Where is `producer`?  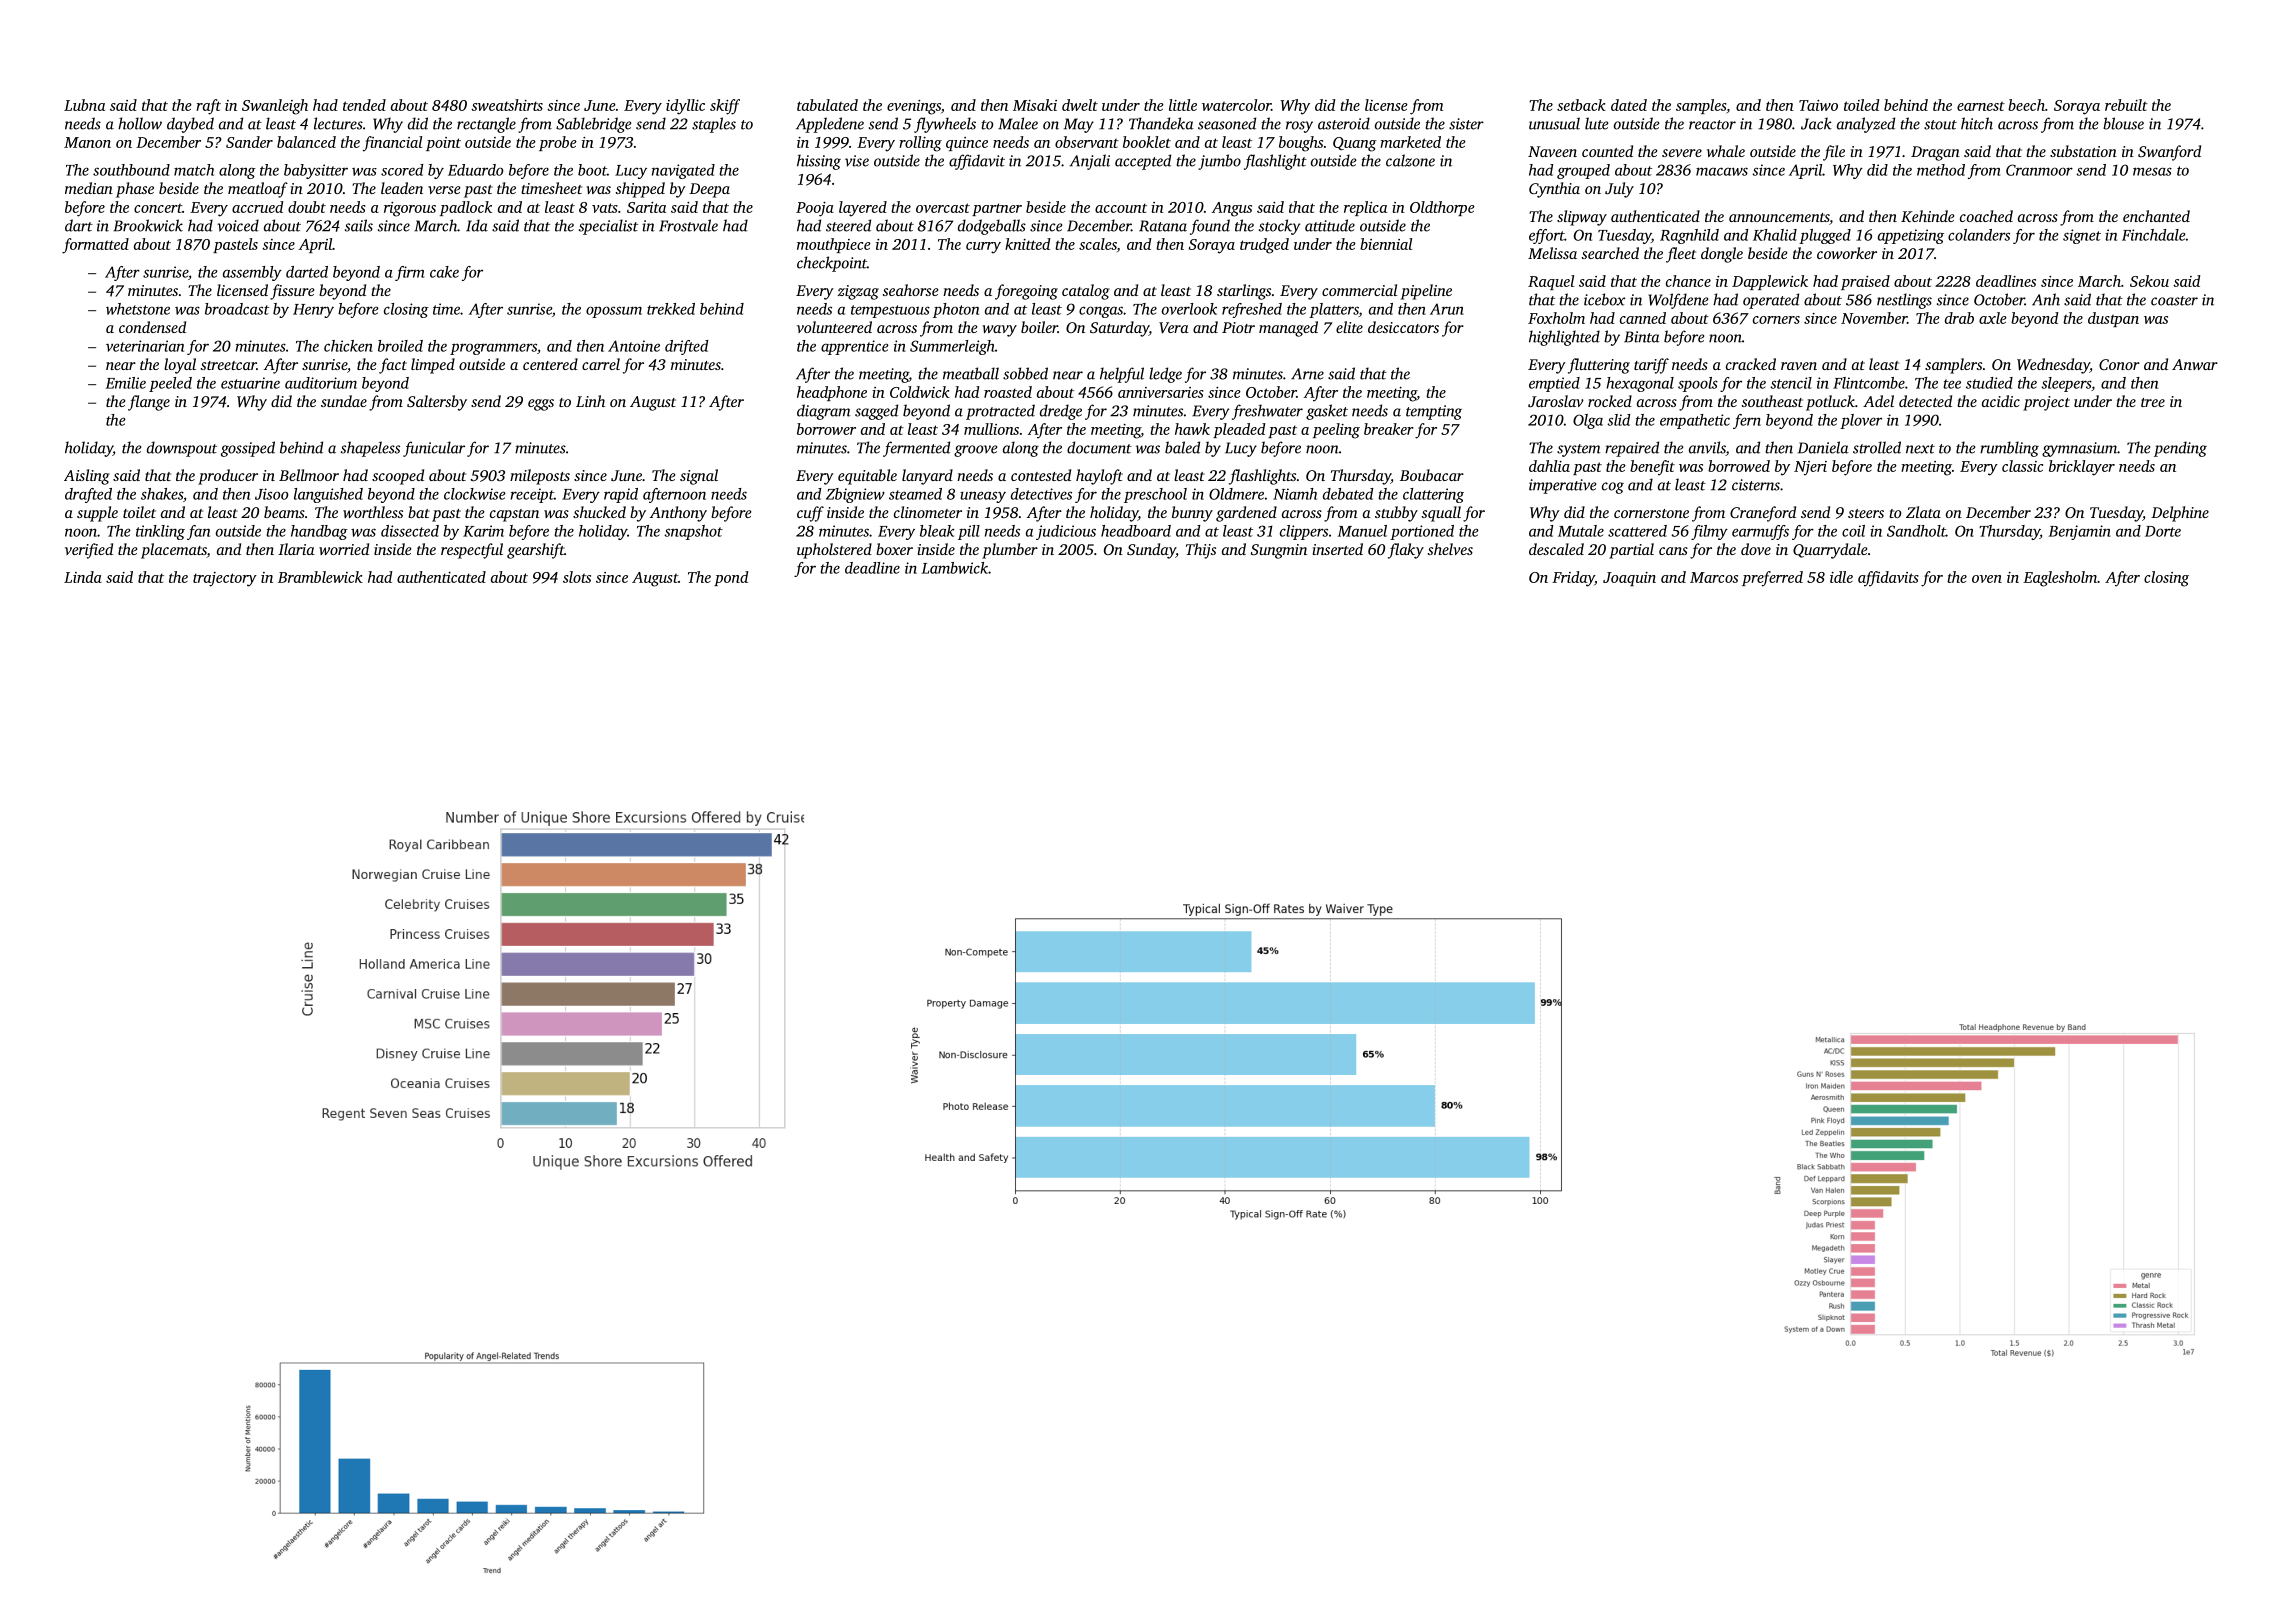 producer is located at coordinates (228, 477).
